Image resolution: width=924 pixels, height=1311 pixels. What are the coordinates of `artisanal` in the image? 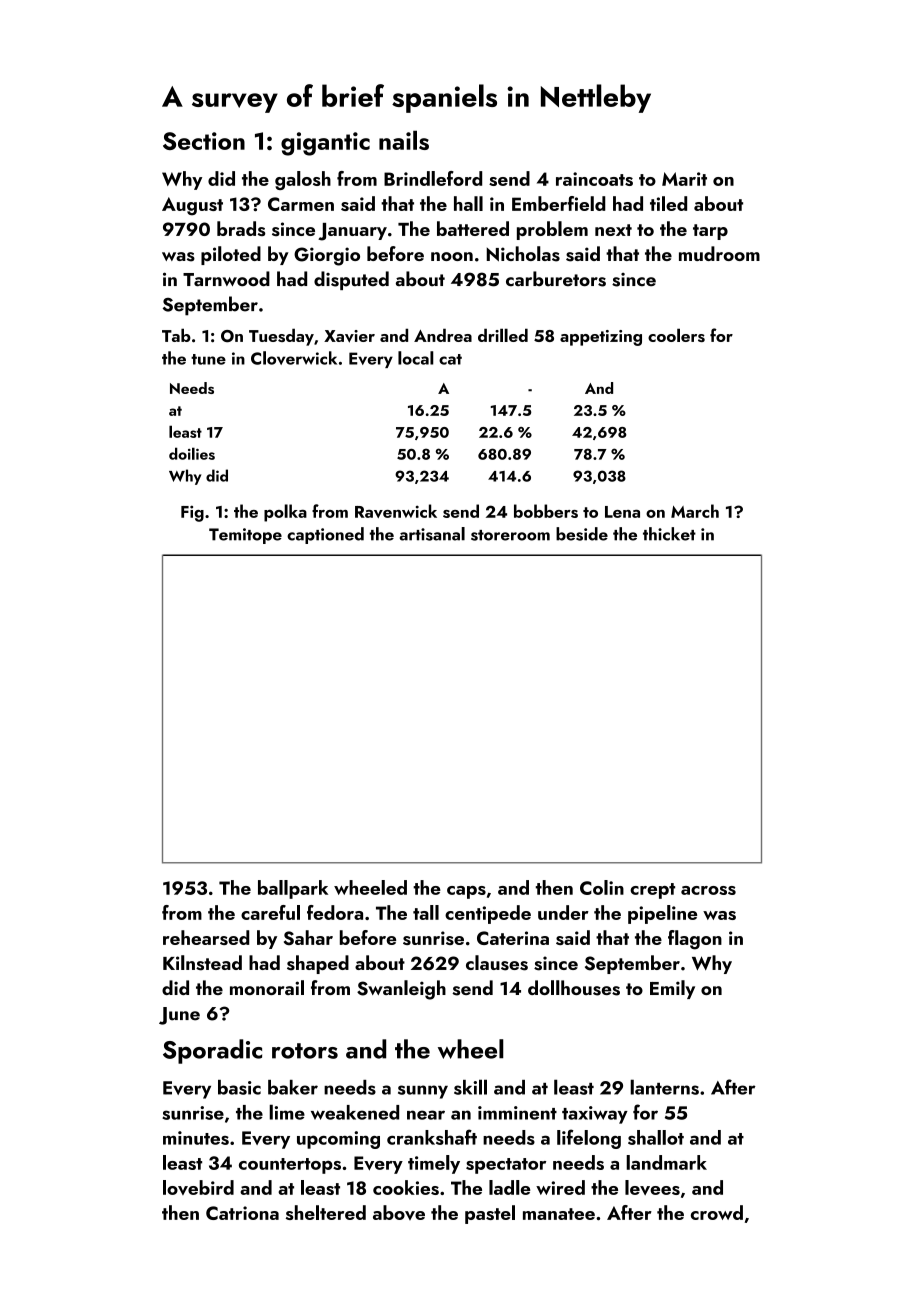 It's located at (432, 534).
